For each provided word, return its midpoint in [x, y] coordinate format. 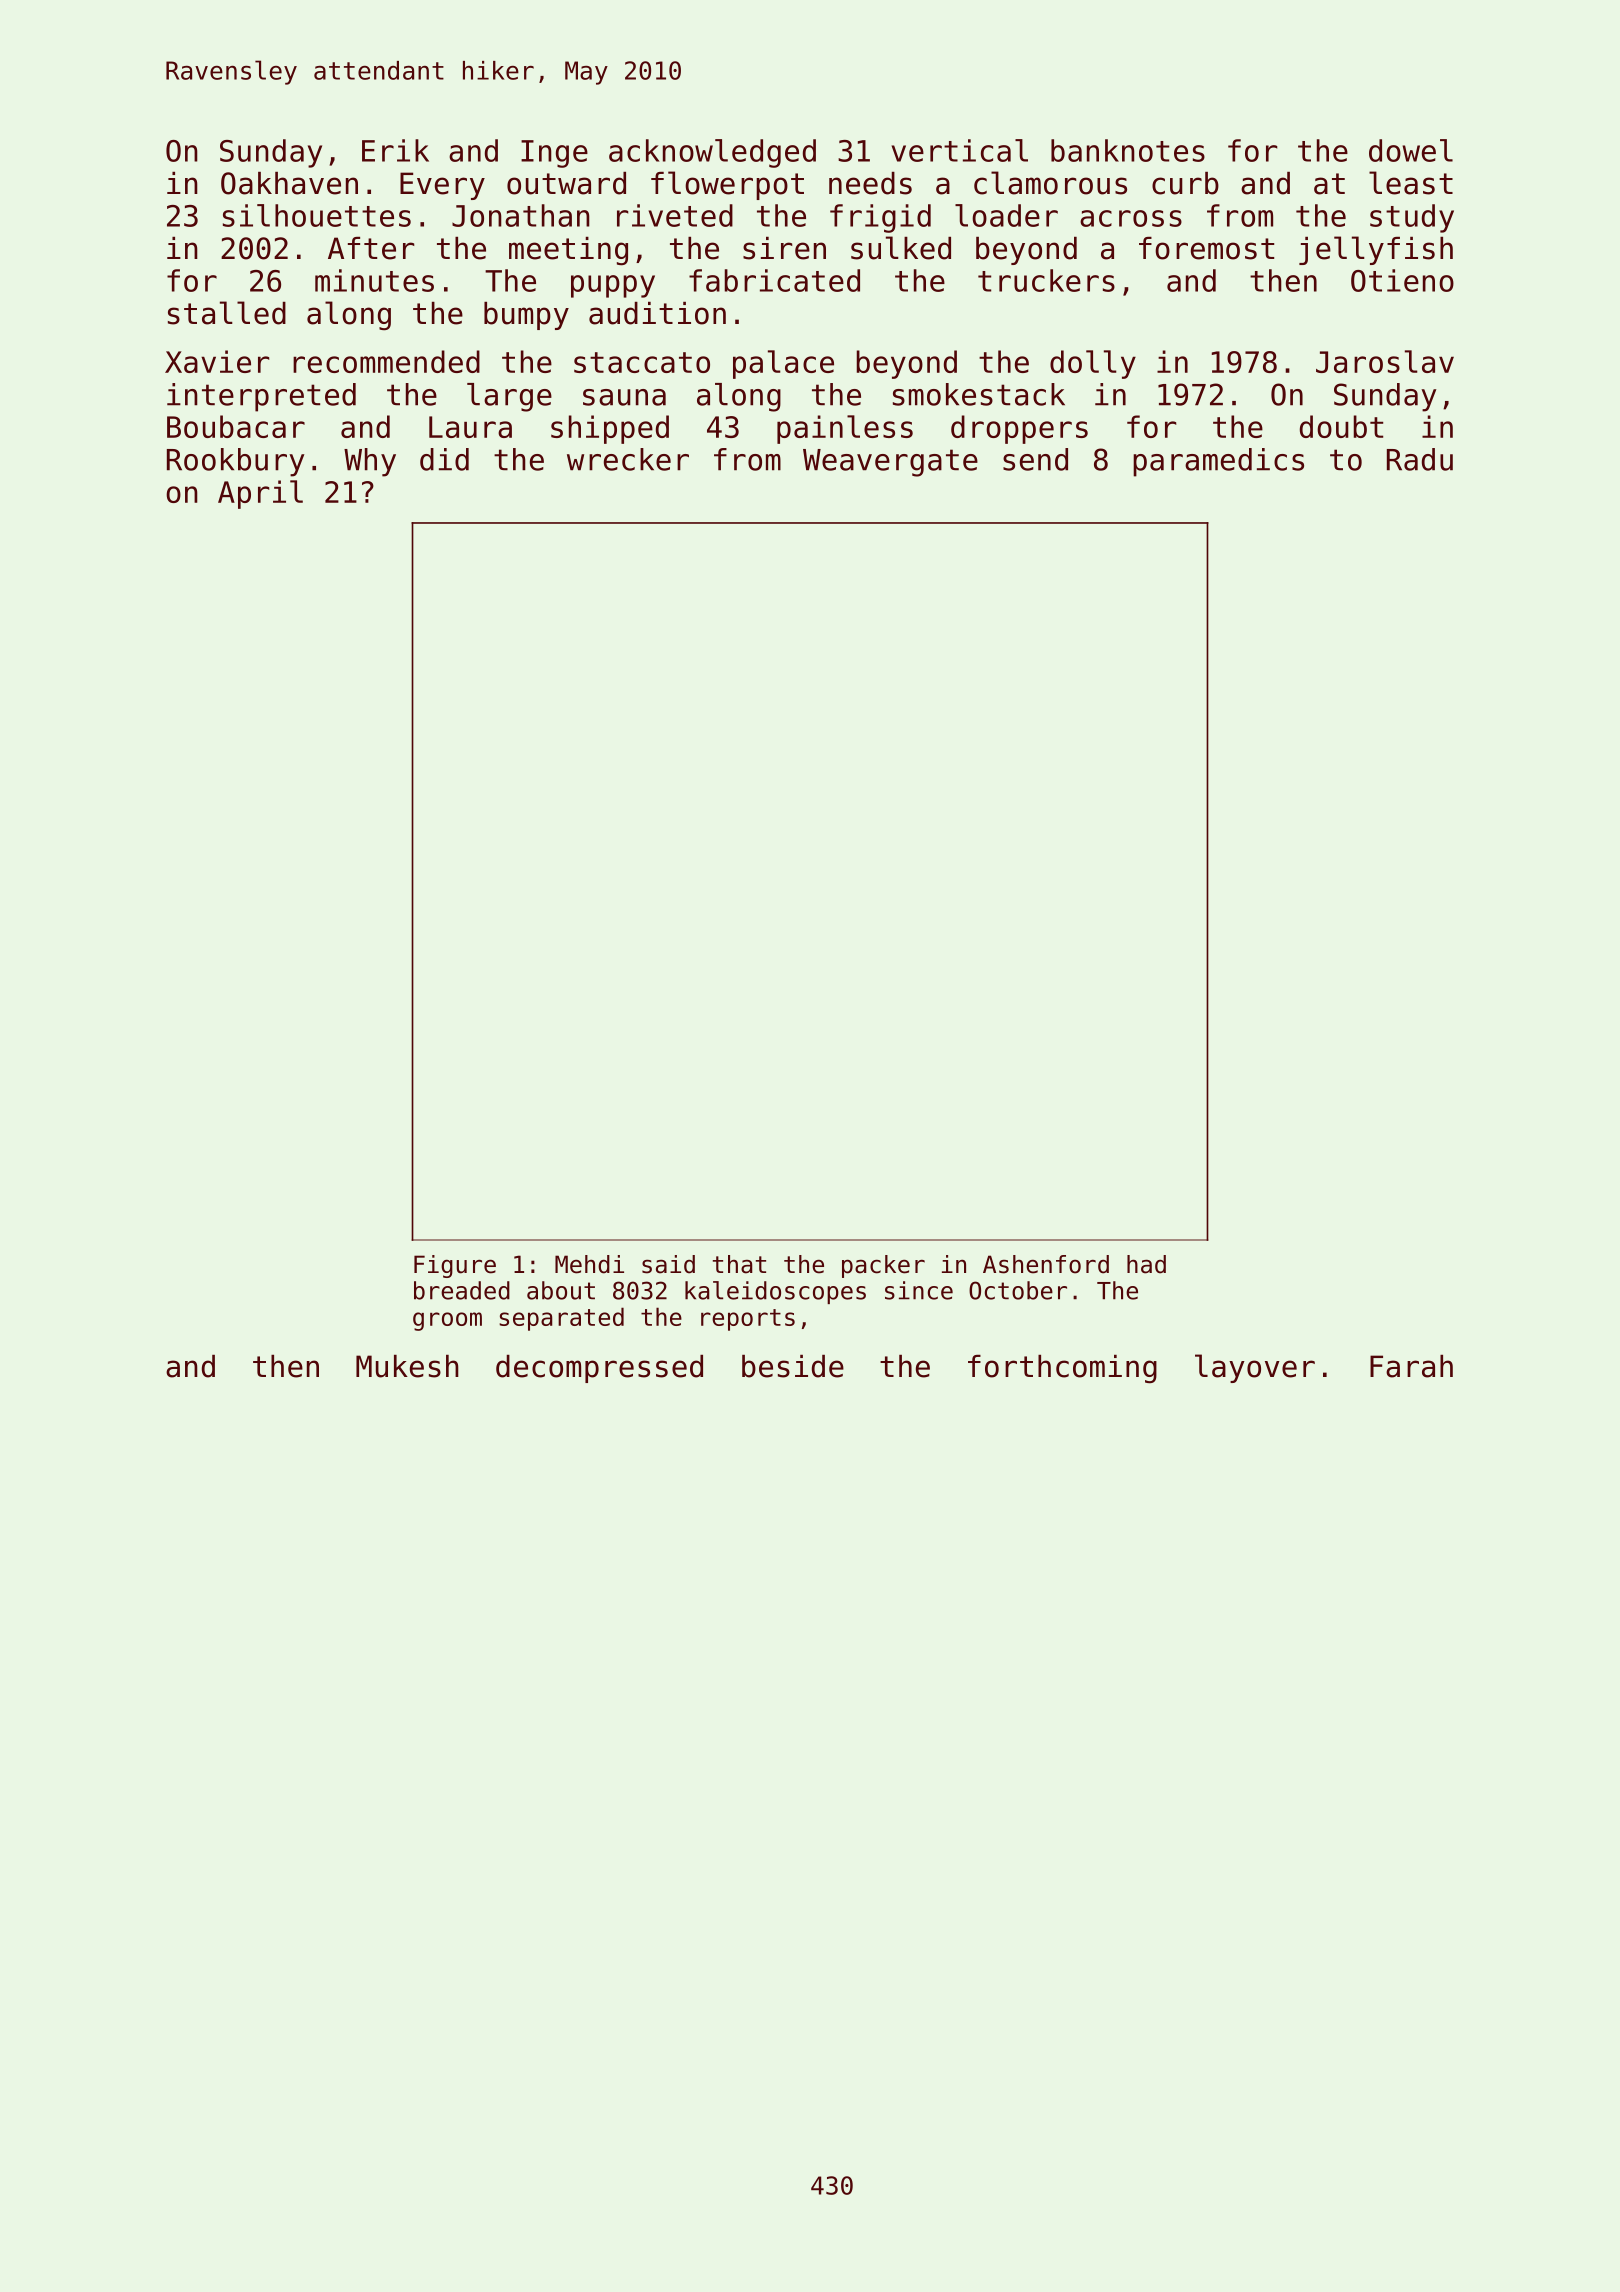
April [260, 494]
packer [883, 1266]
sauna [624, 397]
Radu [1420, 459]
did [444, 459]
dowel [1411, 150]
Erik [395, 150]
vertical [960, 150]
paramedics [1218, 462]
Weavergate [890, 463]
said [668, 1264]
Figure [455, 1266]
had [1146, 1264]
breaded [462, 1290]
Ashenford [1046, 1264]
